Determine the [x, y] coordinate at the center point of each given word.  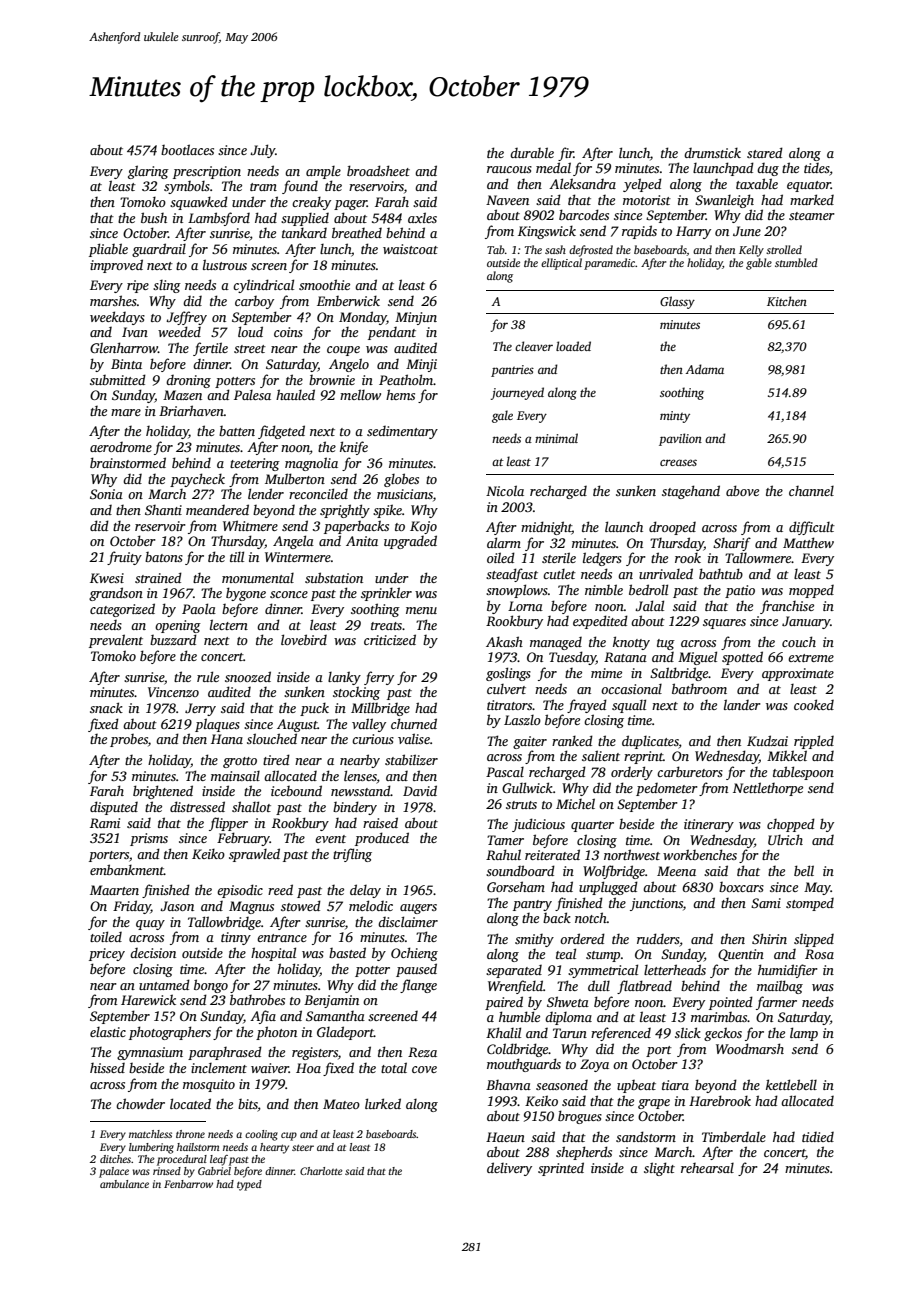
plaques [217, 725]
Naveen [507, 200]
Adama [705, 369]
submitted [118, 379]
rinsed [167, 1171]
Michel [575, 803]
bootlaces [187, 149]
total [394, 1067]
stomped [810, 904]
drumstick [712, 152]
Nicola [505, 490]
